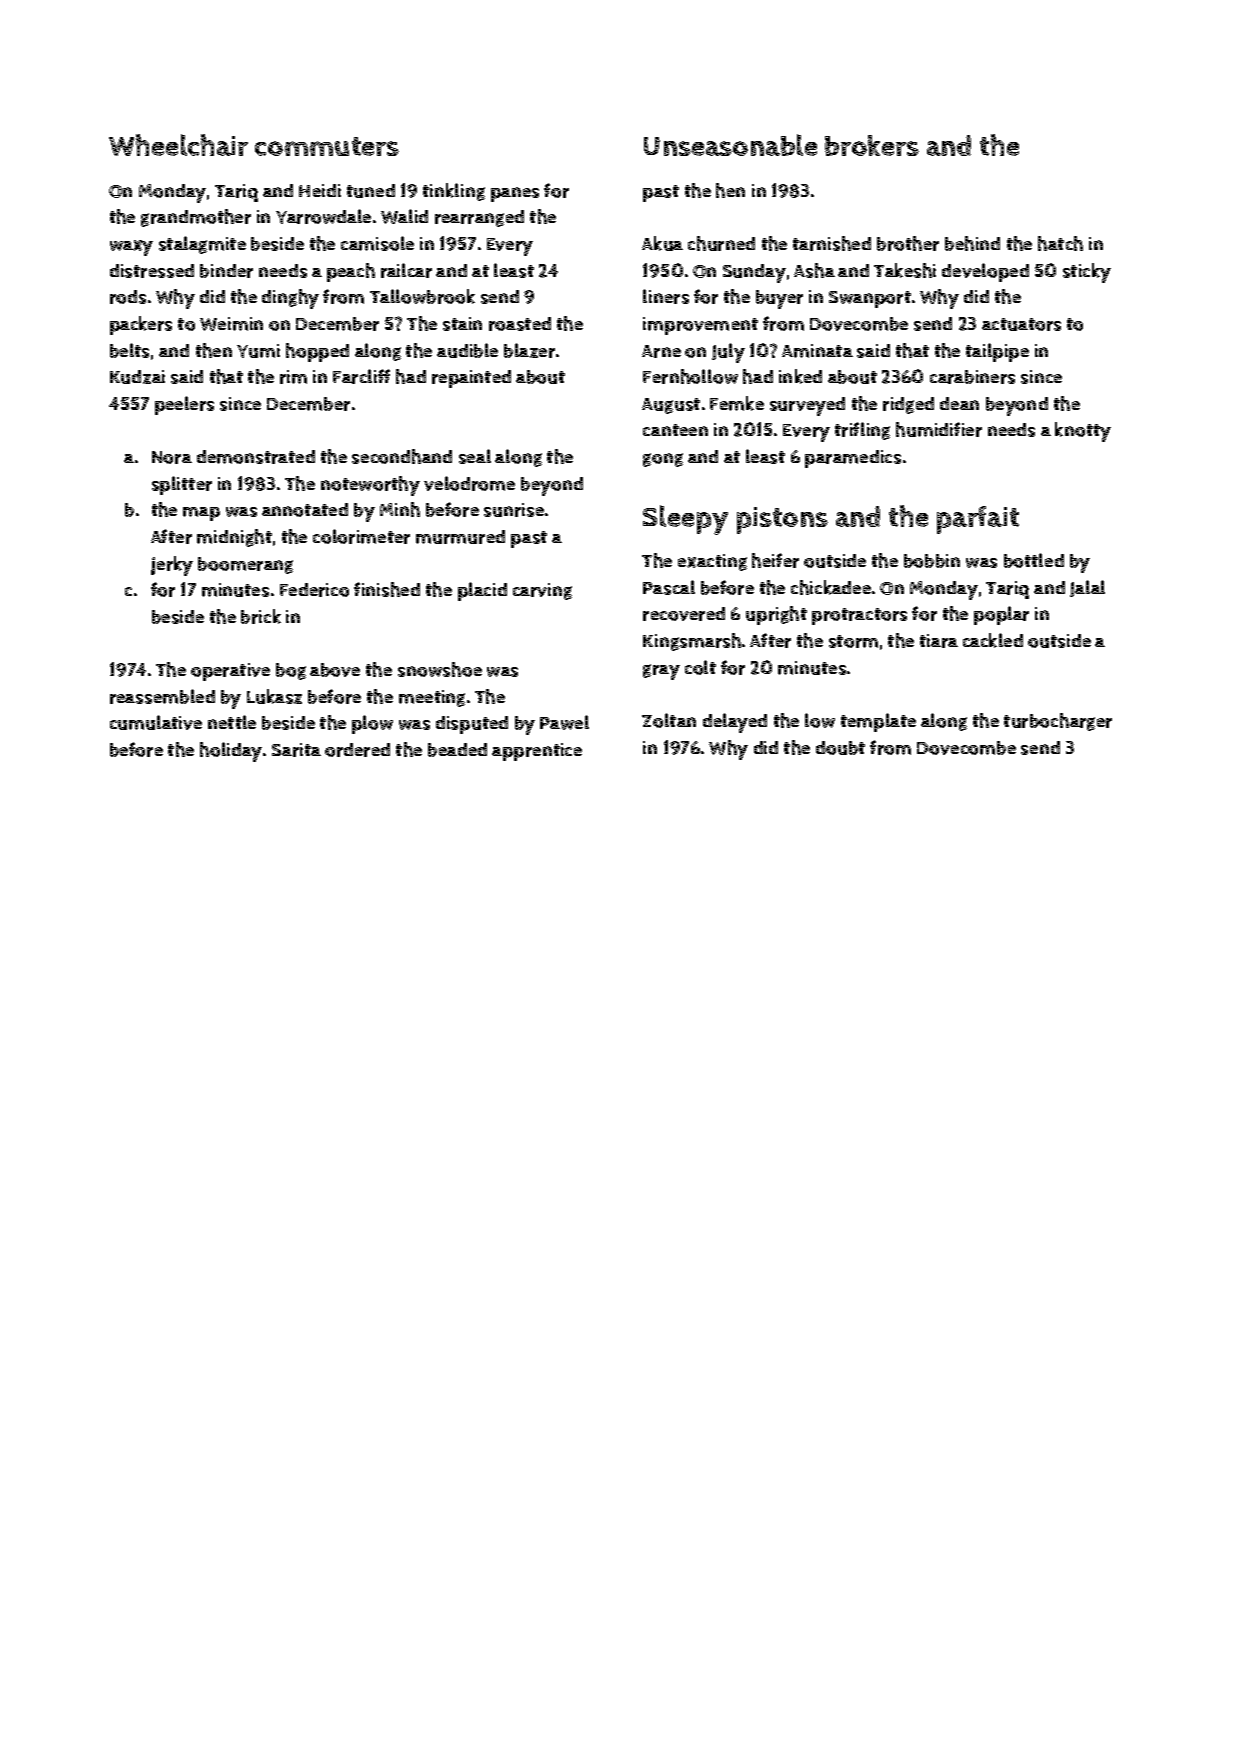 Image resolution: width=1233 pixels, height=1744 pixels. I want to click on brokers, so click(872, 145).
